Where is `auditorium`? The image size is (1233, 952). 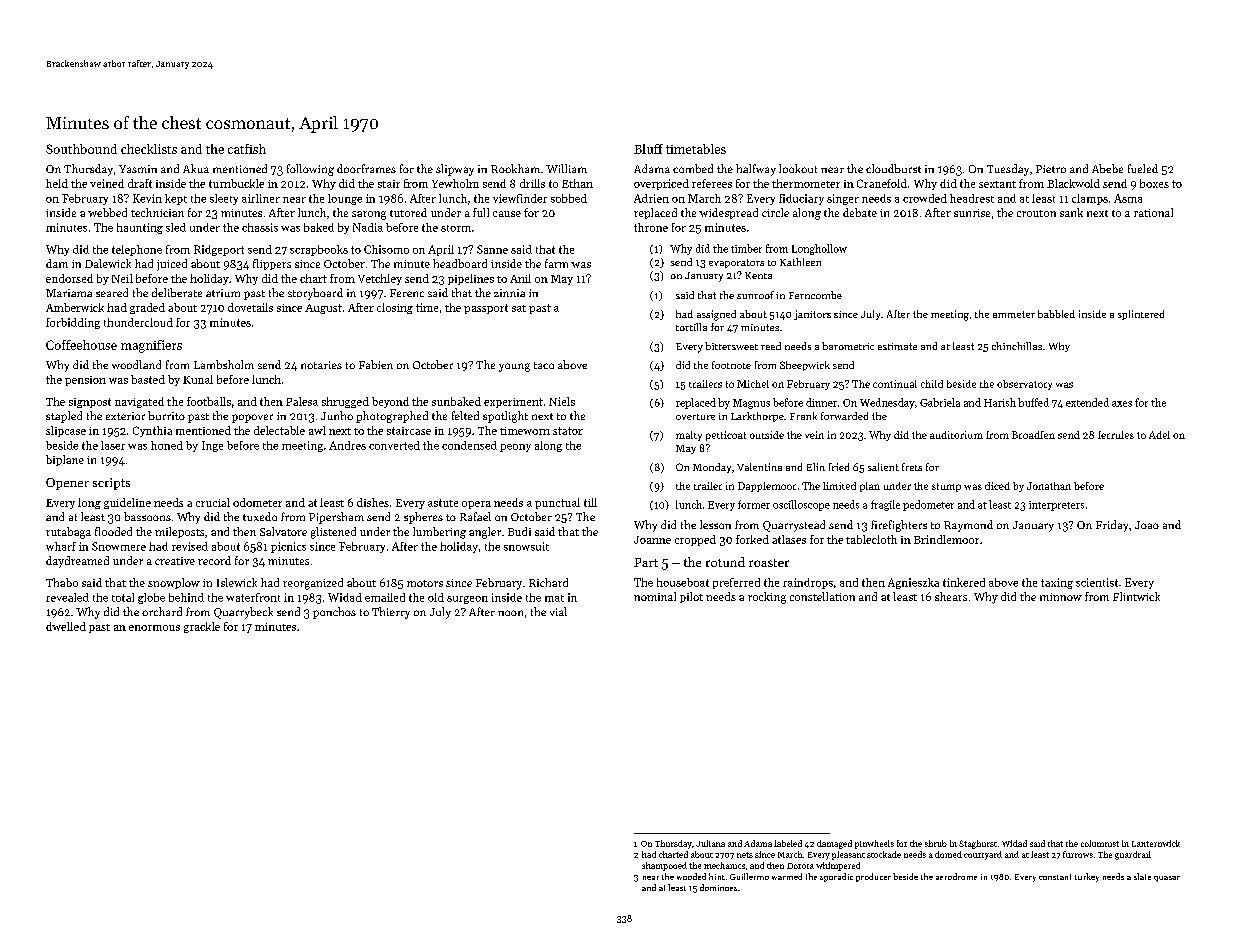 auditorium is located at coordinates (956, 435).
